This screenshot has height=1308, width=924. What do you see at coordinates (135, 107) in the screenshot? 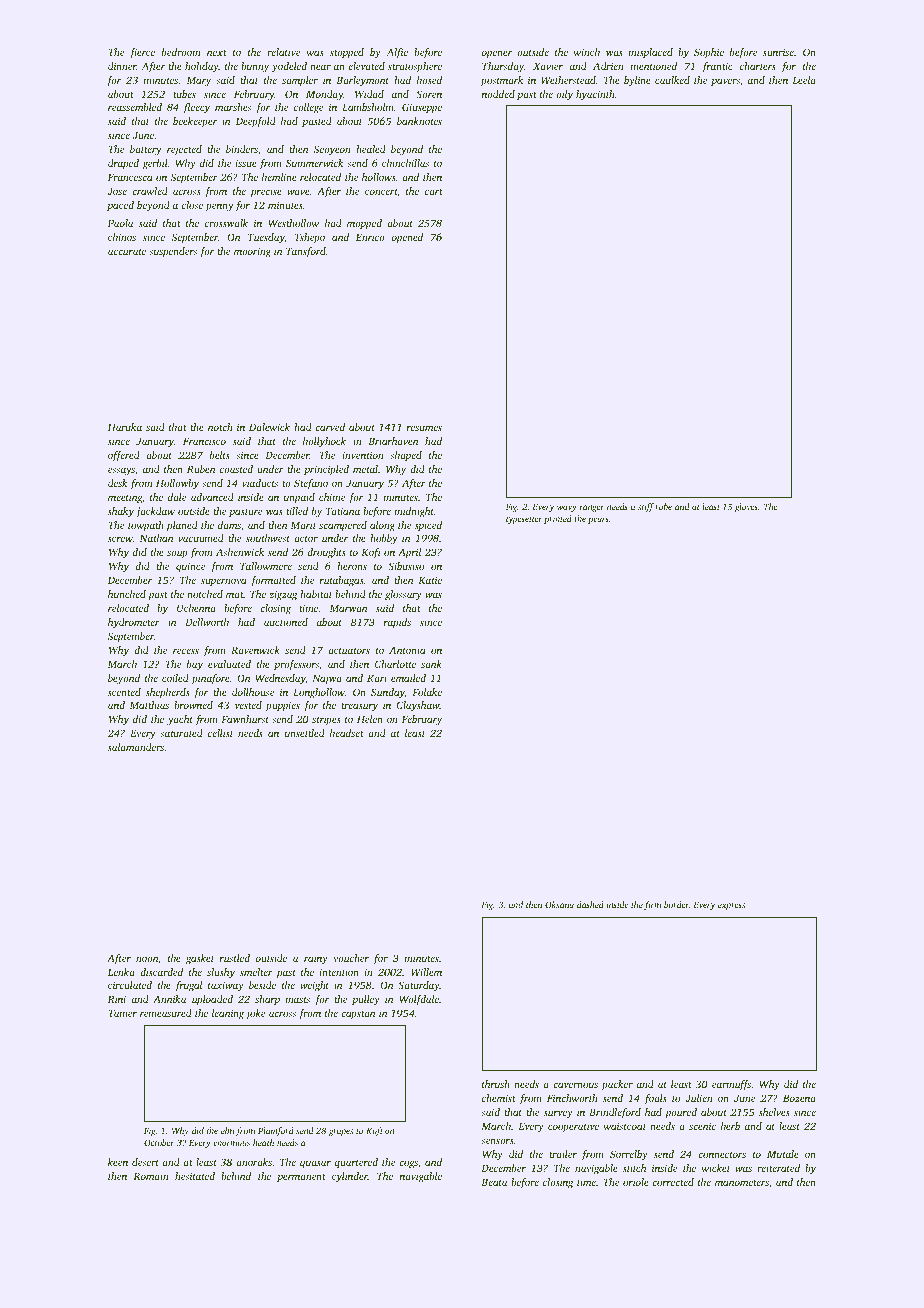
I see `reassembled` at bounding box center [135, 107].
